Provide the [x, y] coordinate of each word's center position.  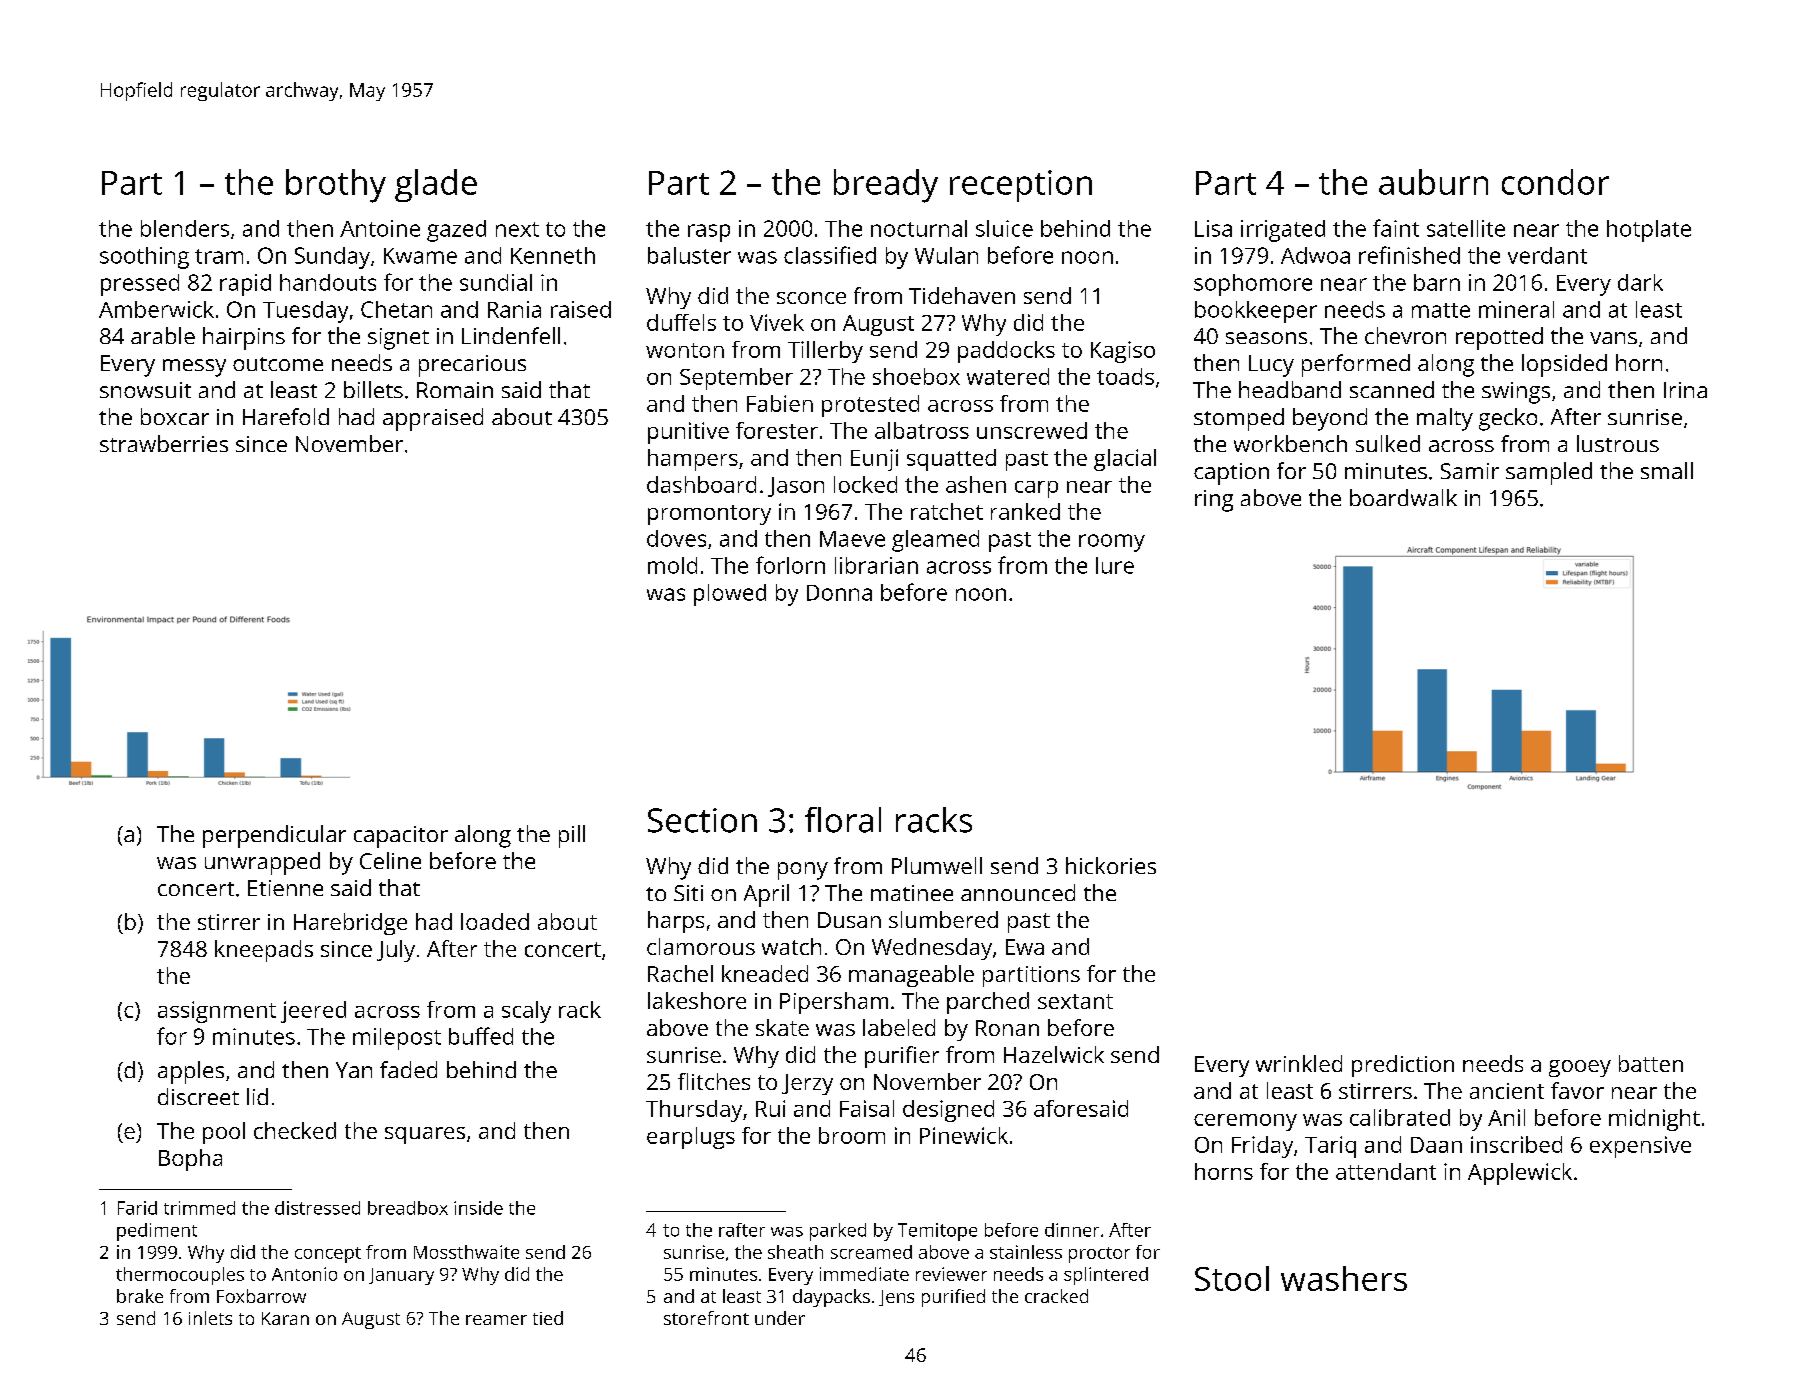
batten [1651, 1063]
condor [1555, 182]
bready [886, 186]
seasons [1266, 338]
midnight [1654, 1120]
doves [676, 538]
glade [436, 185]
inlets [210, 1318]
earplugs [691, 1138]
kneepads [264, 951]
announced [1018, 892]
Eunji [874, 460]
